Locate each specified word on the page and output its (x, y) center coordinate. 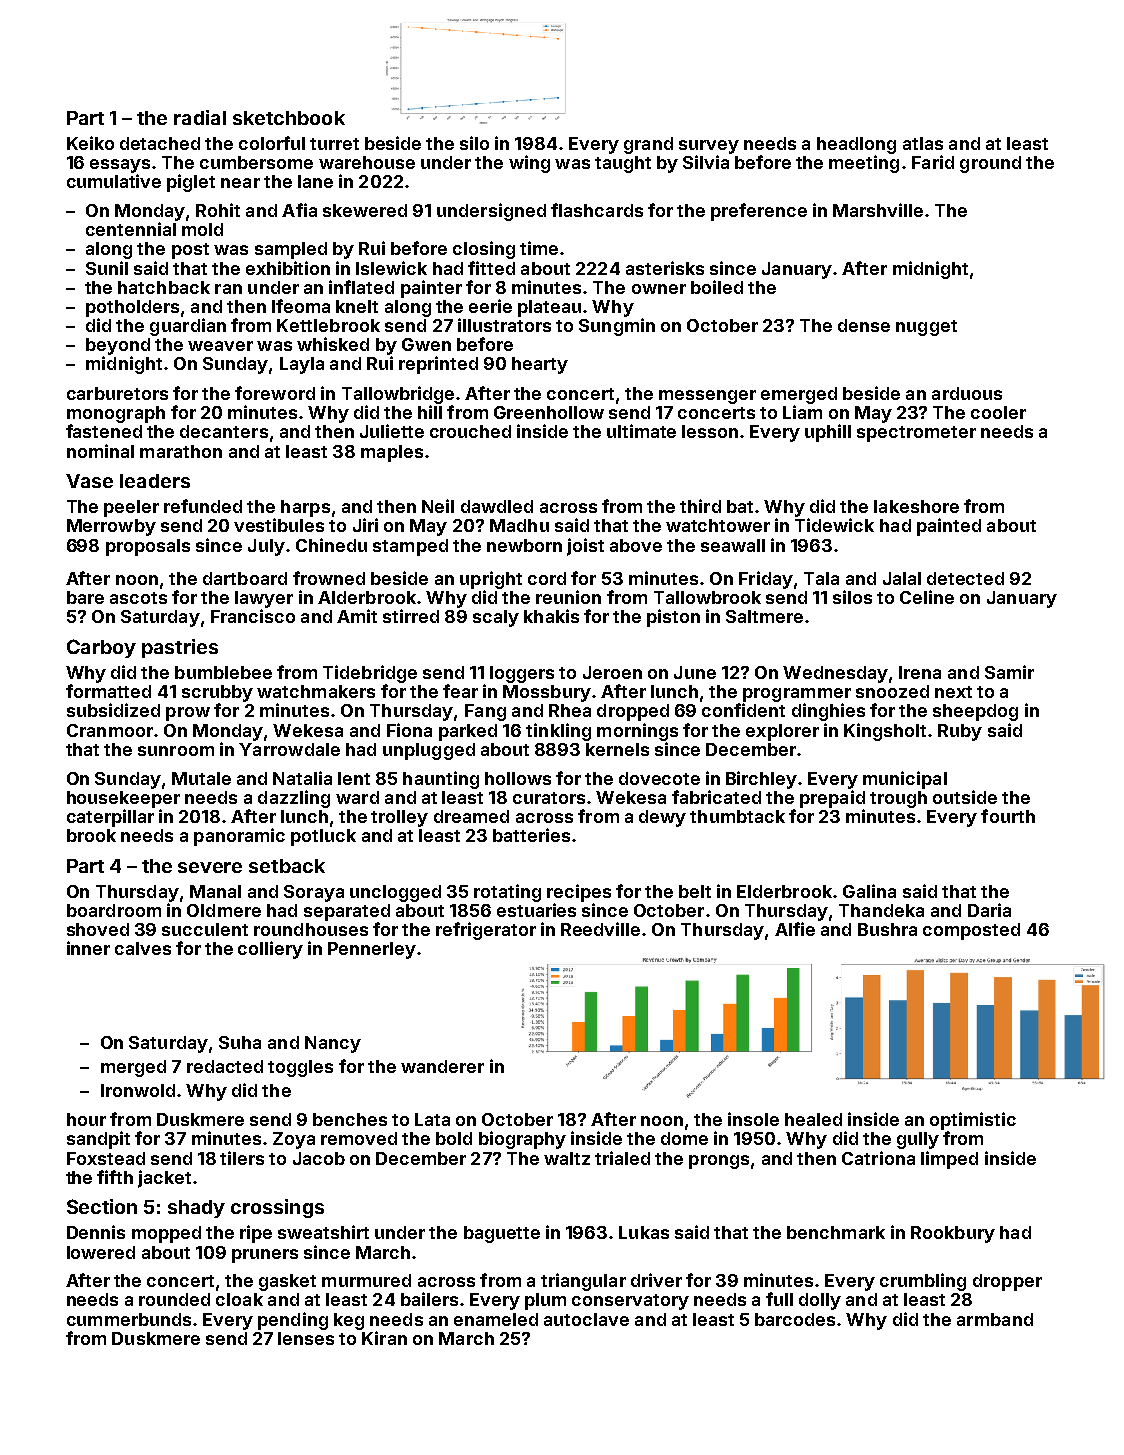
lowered (101, 1252)
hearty (540, 365)
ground (990, 164)
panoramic (239, 837)
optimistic (973, 1121)
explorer (782, 732)
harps (305, 508)
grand (648, 145)
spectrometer (916, 434)
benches (350, 1119)
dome (684, 1138)
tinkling (558, 732)
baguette (502, 1234)
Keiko (90, 143)
